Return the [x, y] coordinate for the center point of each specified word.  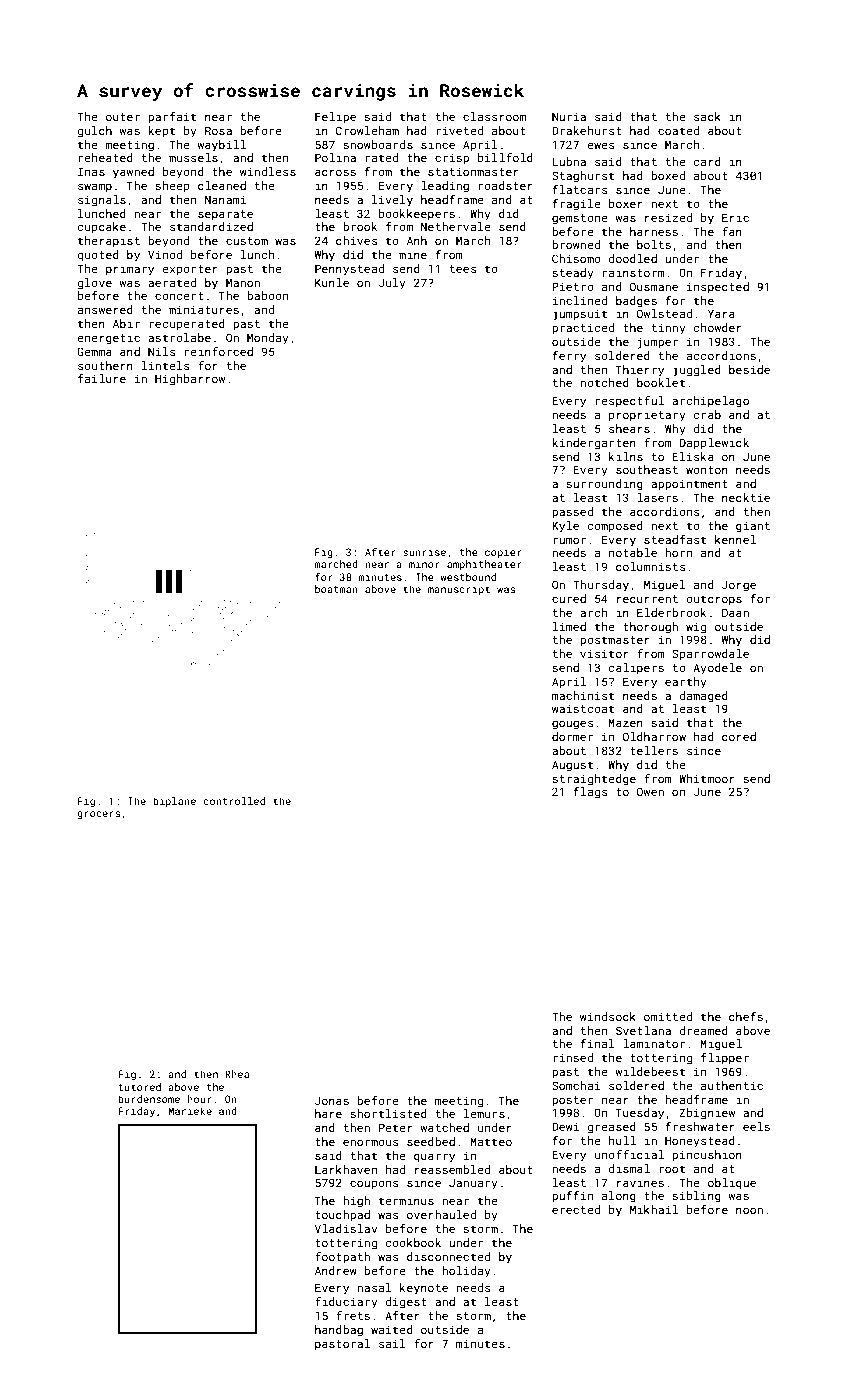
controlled [234, 801]
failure [102, 378]
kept [161, 132]
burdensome [149, 1099]
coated [678, 130]
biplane [174, 802]
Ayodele [717, 669]
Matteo [491, 1141]
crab [707, 414]
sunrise [424, 552]
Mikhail [654, 1209]
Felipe [335, 118]
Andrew [336, 1270]
